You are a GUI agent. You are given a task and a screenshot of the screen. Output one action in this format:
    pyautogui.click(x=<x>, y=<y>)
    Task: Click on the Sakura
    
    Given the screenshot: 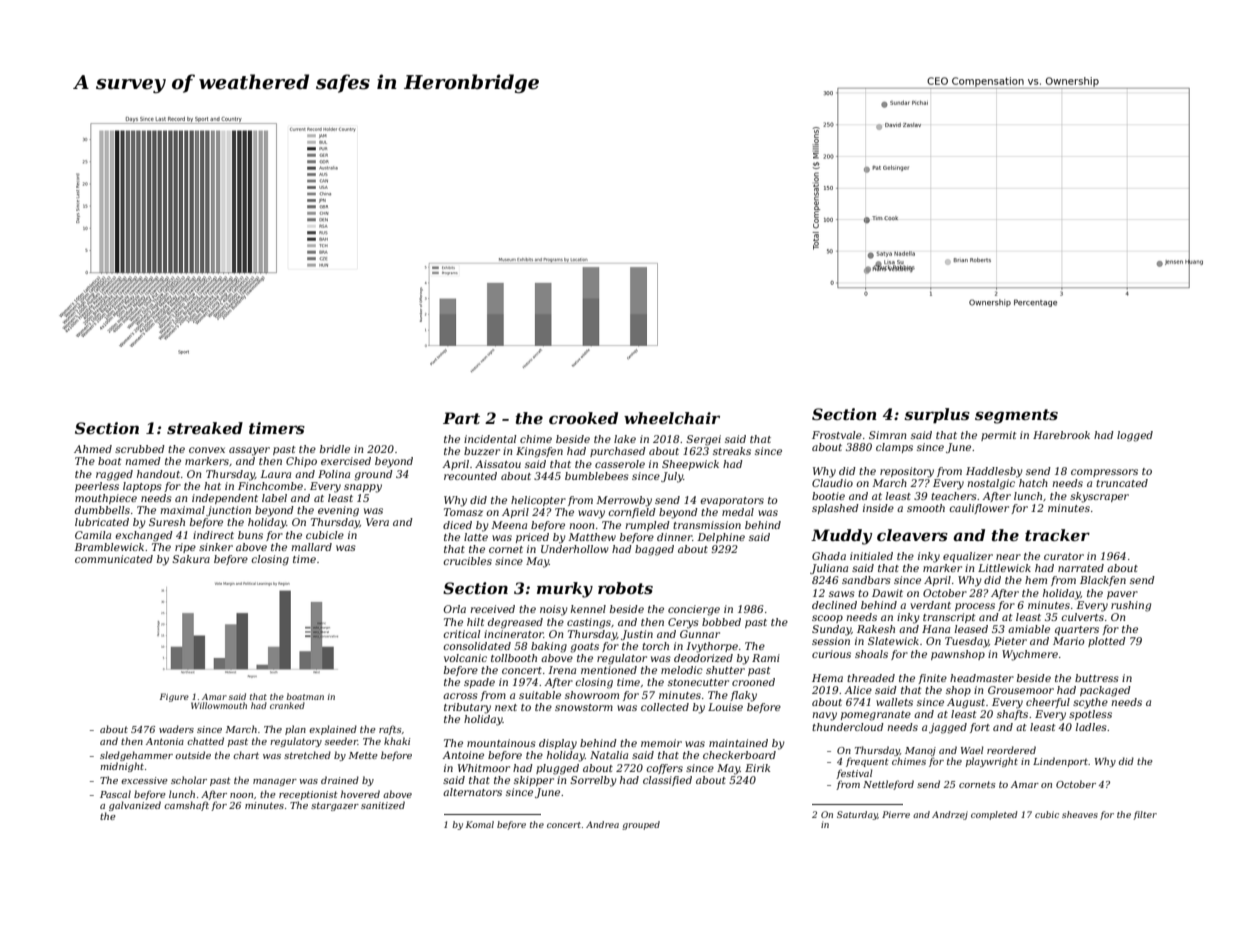 What is the action you would take?
    pyautogui.click(x=191, y=559)
